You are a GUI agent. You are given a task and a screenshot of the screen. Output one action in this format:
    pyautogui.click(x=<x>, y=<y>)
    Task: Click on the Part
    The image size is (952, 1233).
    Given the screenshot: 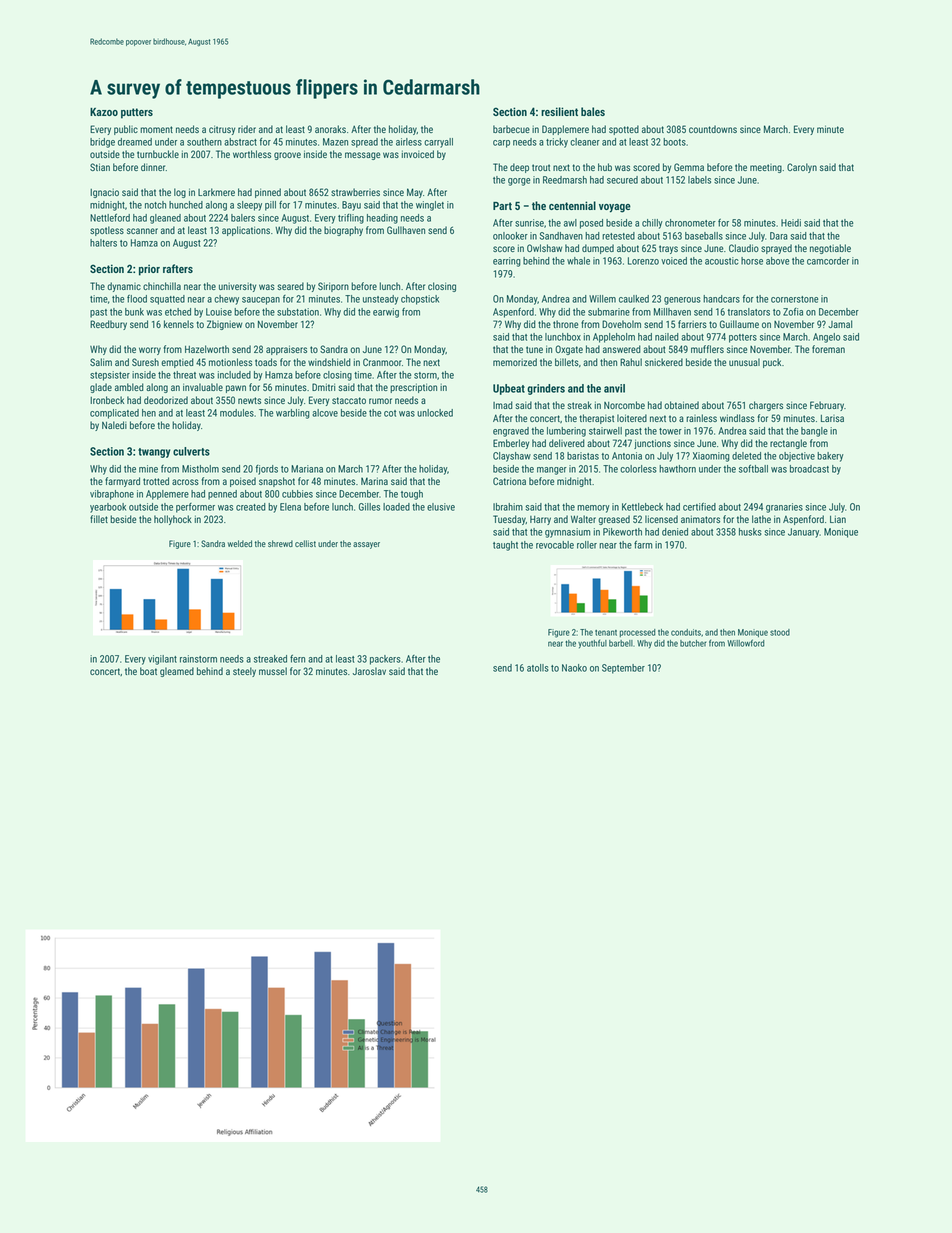 What is the action you would take?
    pyautogui.click(x=502, y=206)
